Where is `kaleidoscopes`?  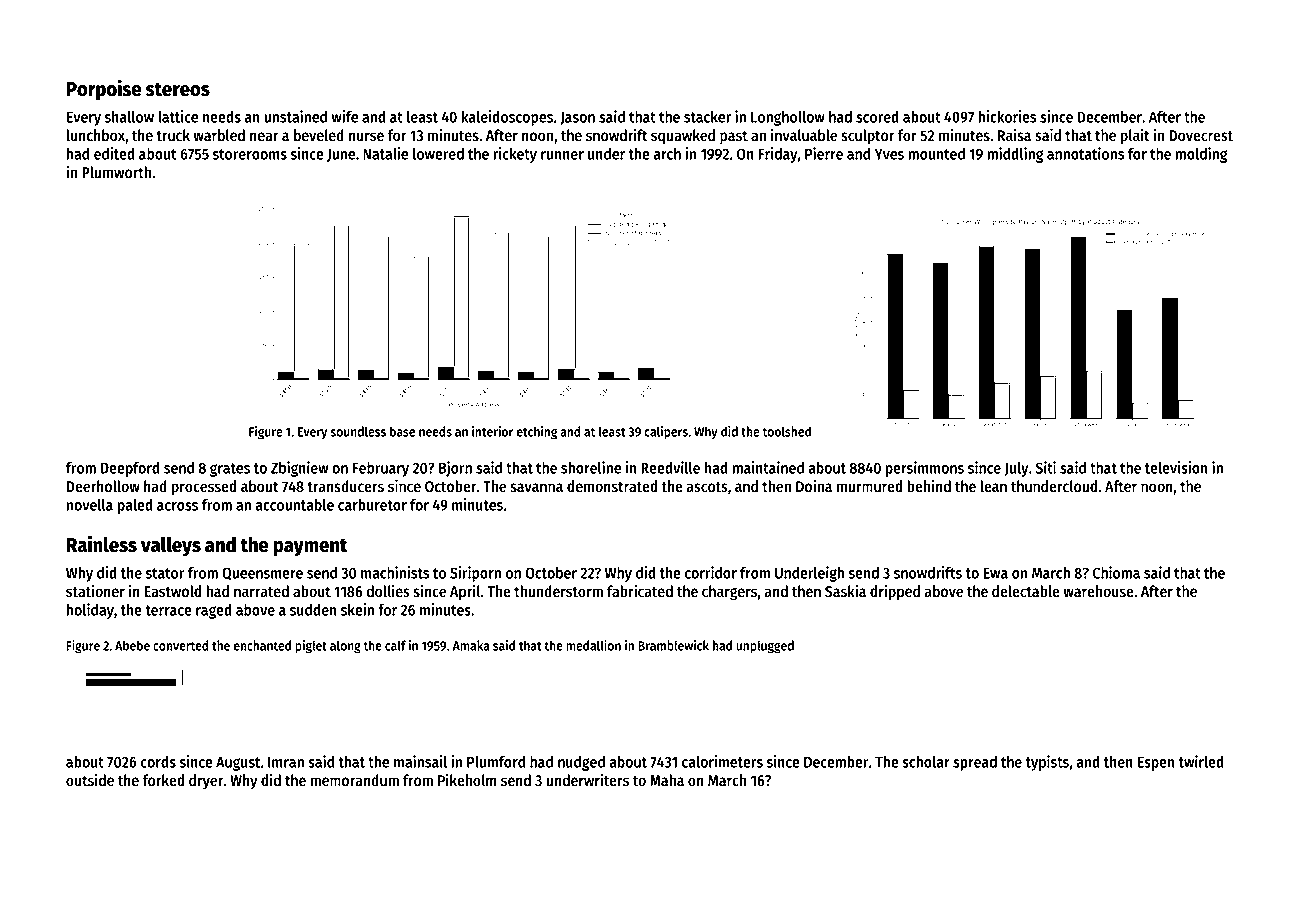 kaleidoscopes is located at coordinates (507, 118).
